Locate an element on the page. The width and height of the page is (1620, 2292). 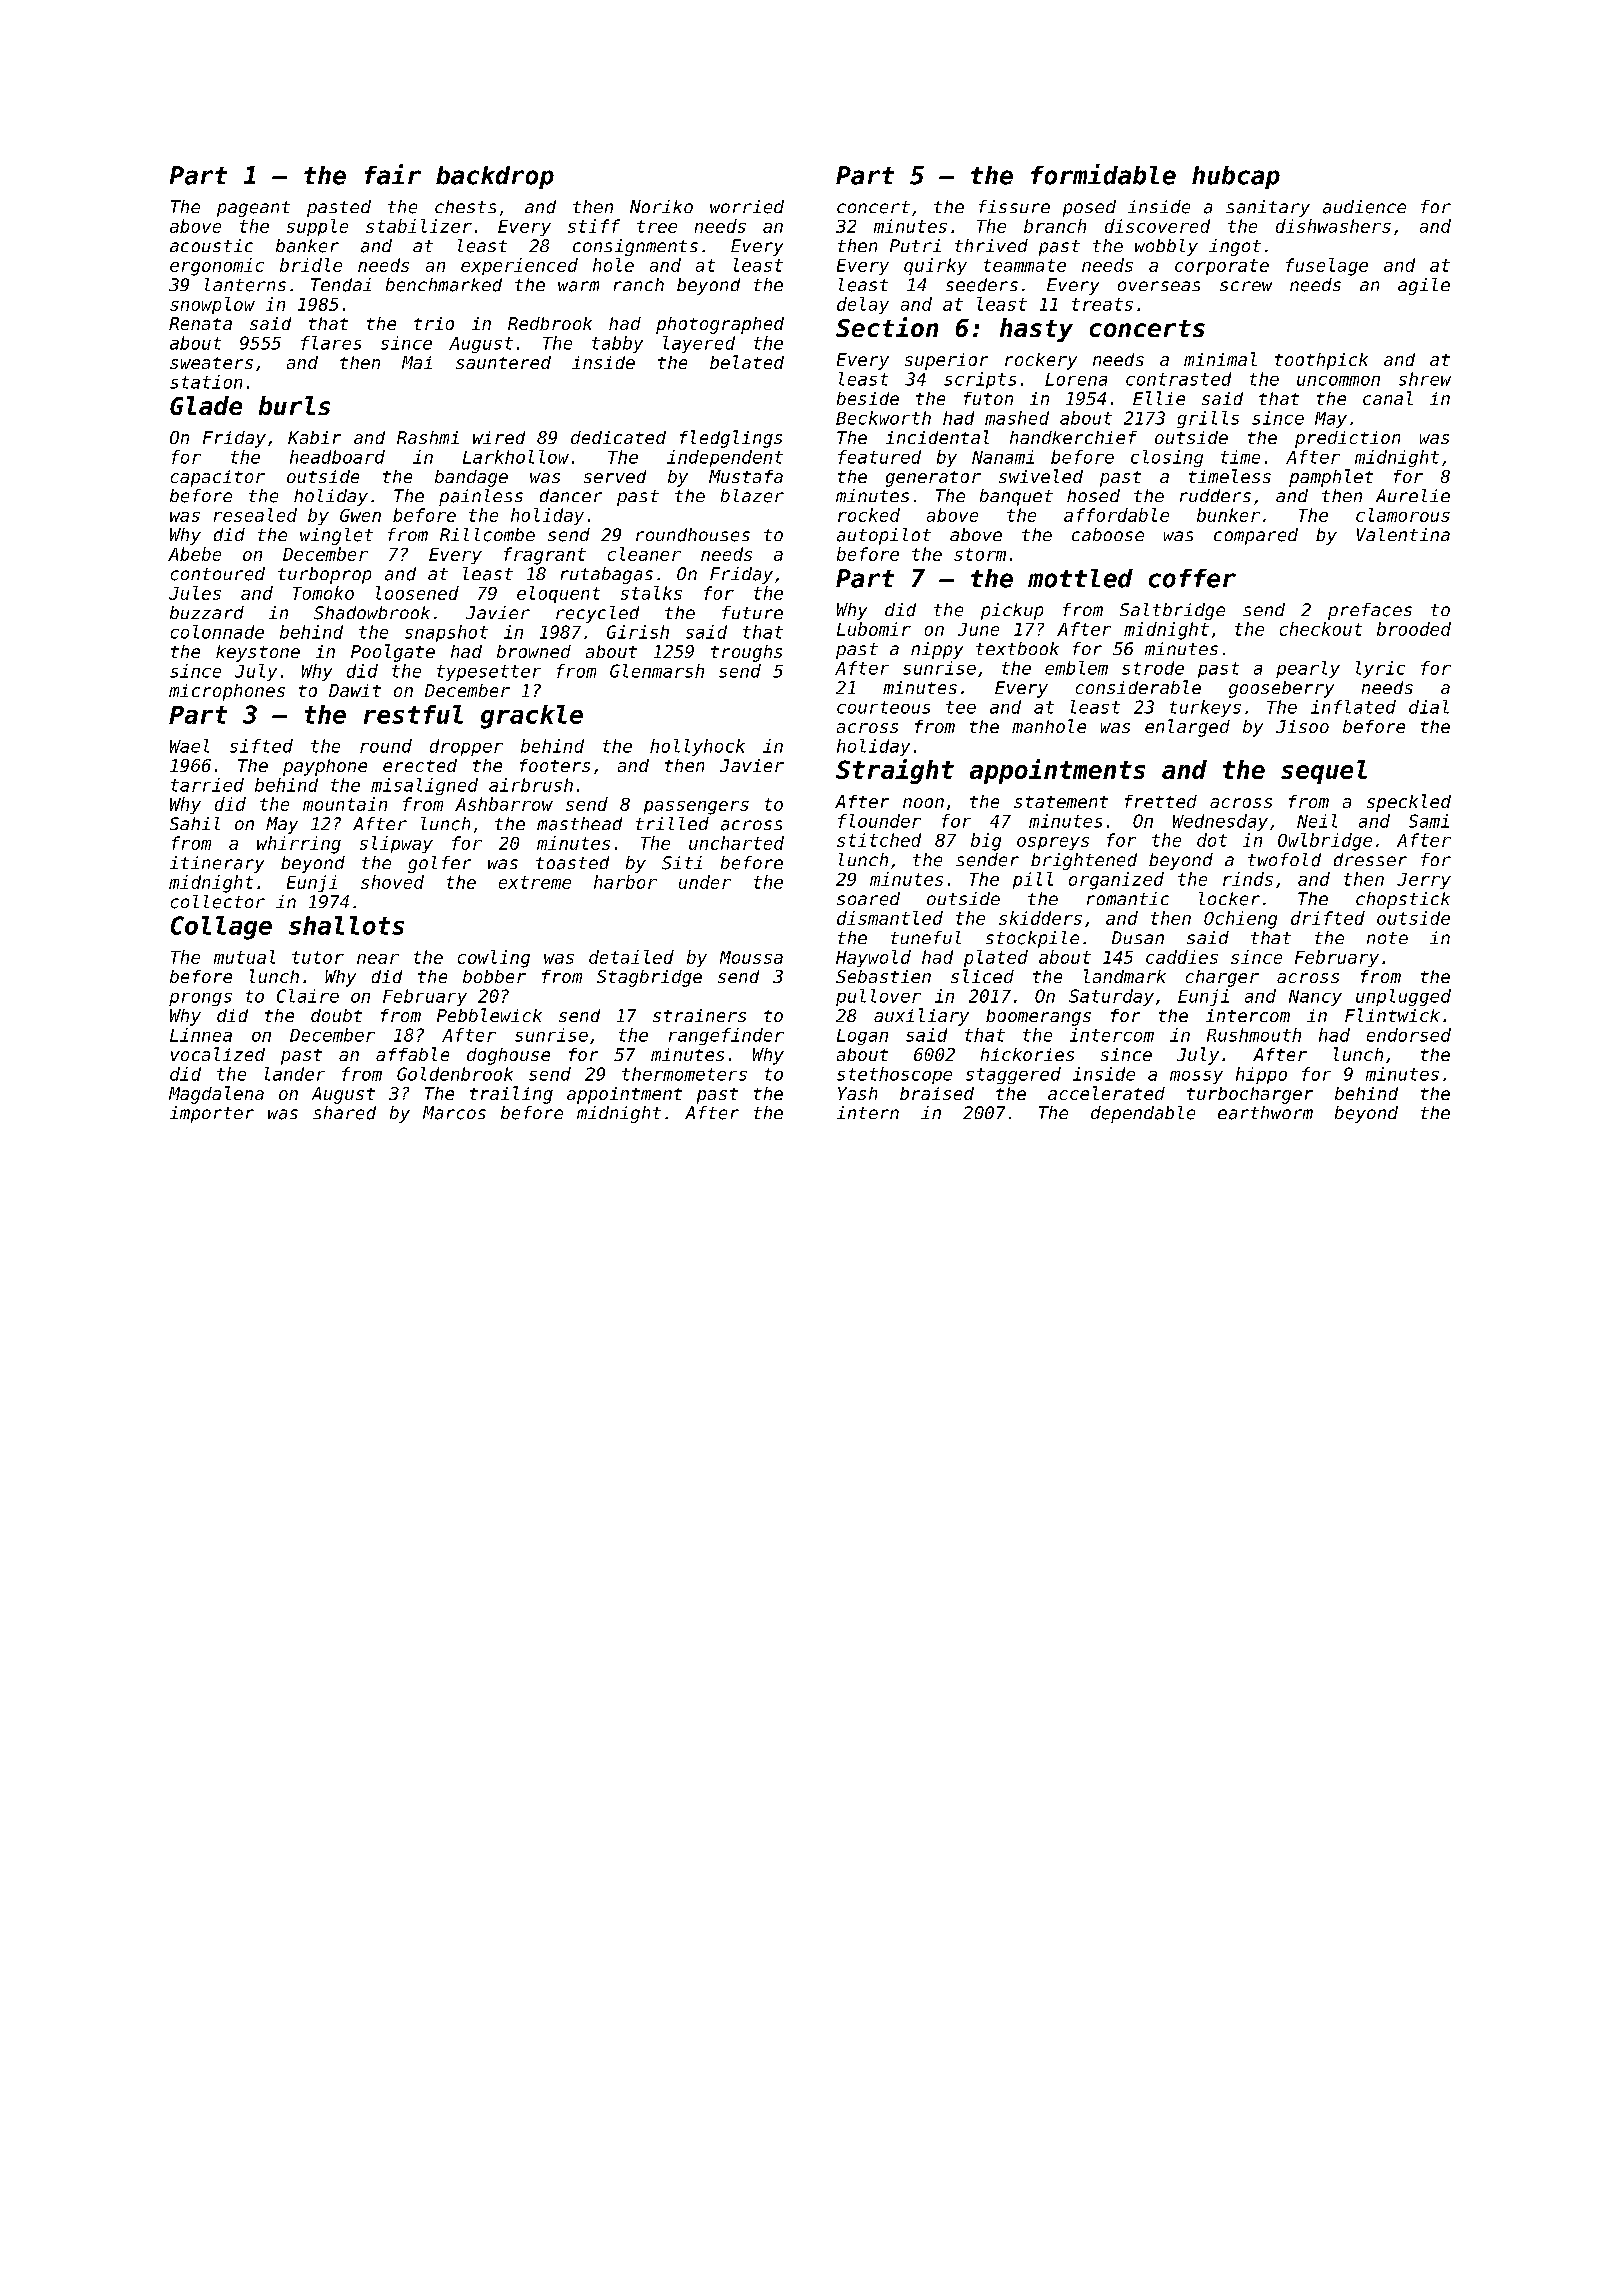
photographed is located at coordinates (720, 325).
